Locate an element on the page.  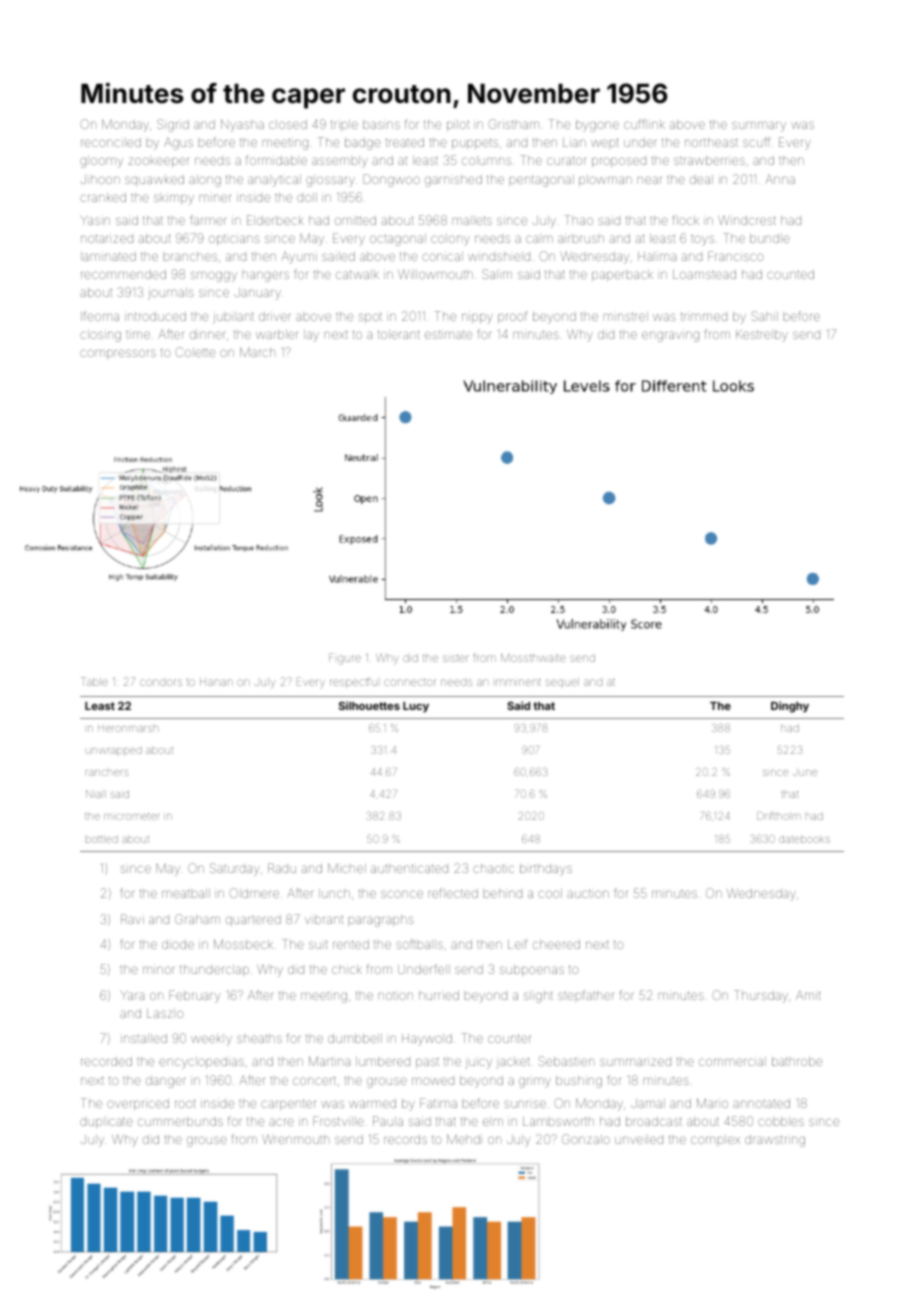
minstrel is located at coordinates (626, 316).
